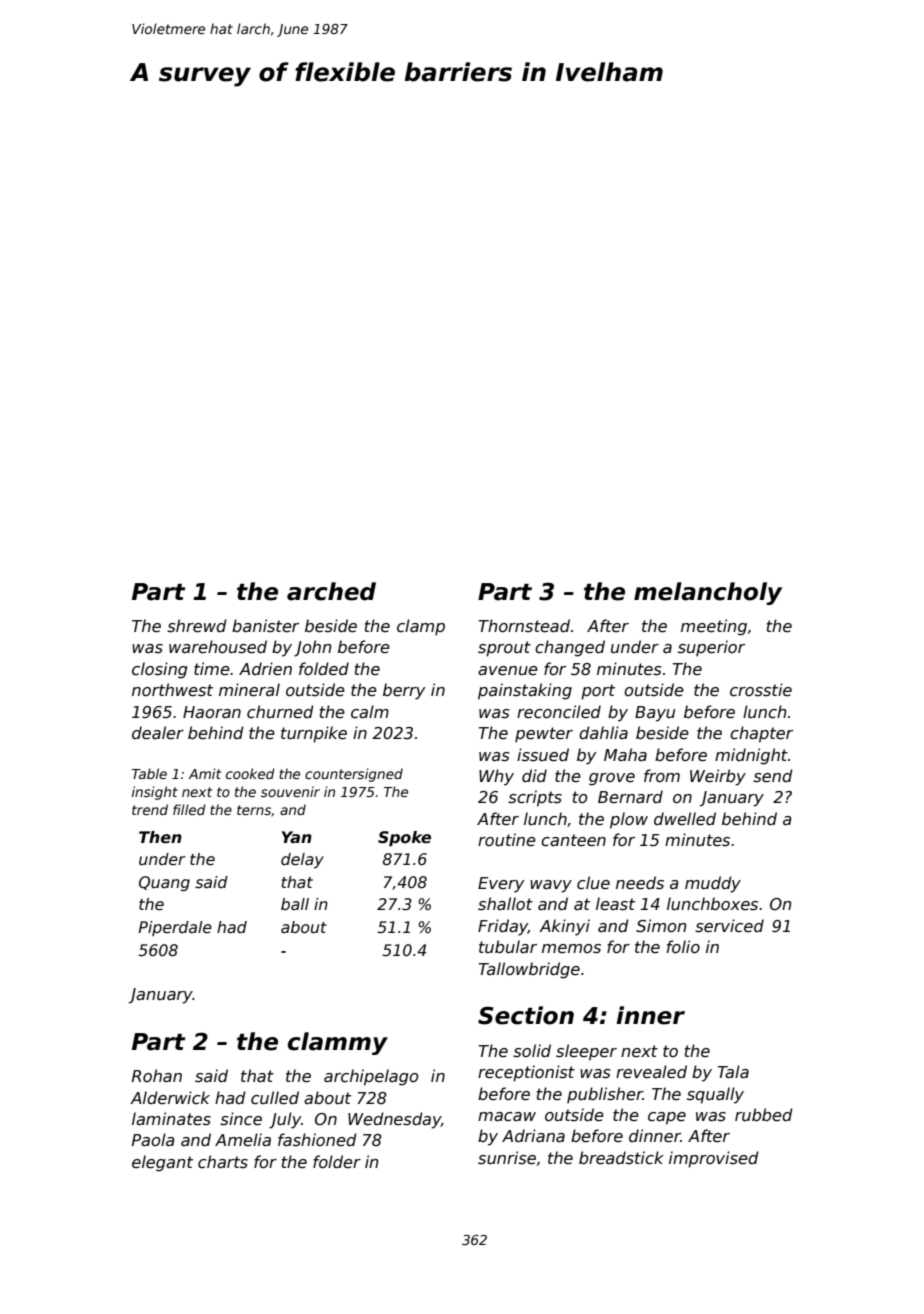  I want to click on squally, so click(715, 1095).
